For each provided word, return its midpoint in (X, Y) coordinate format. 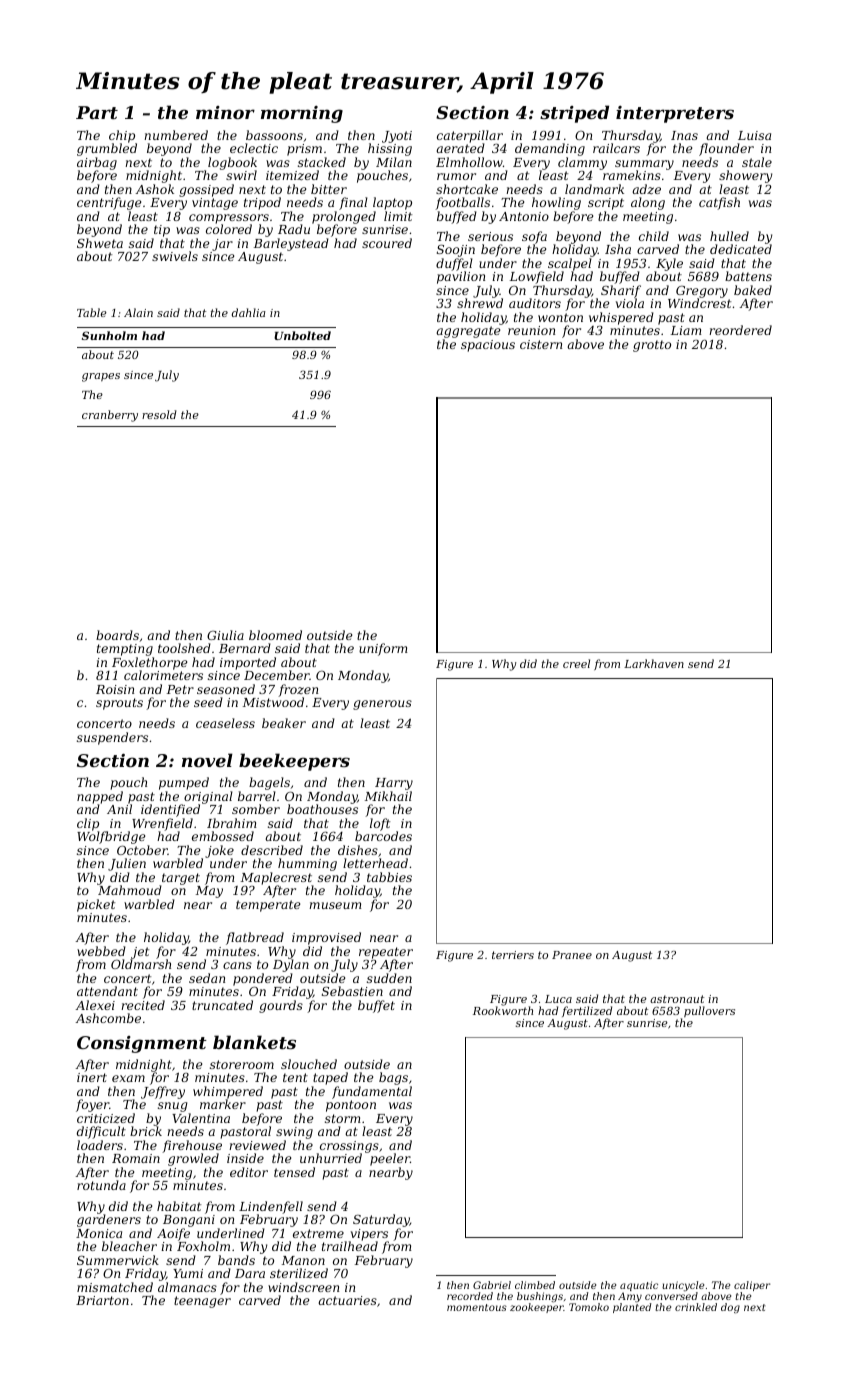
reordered (740, 330)
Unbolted (302, 335)
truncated (222, 1005)
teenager (202, 1302)
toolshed (184, 648)
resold (159, 414)
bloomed (275, 635)
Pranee (572, 955)
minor (225, 112)
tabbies (389, 877)
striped (574, 114)
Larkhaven (654, 663)
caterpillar (470, 136)
